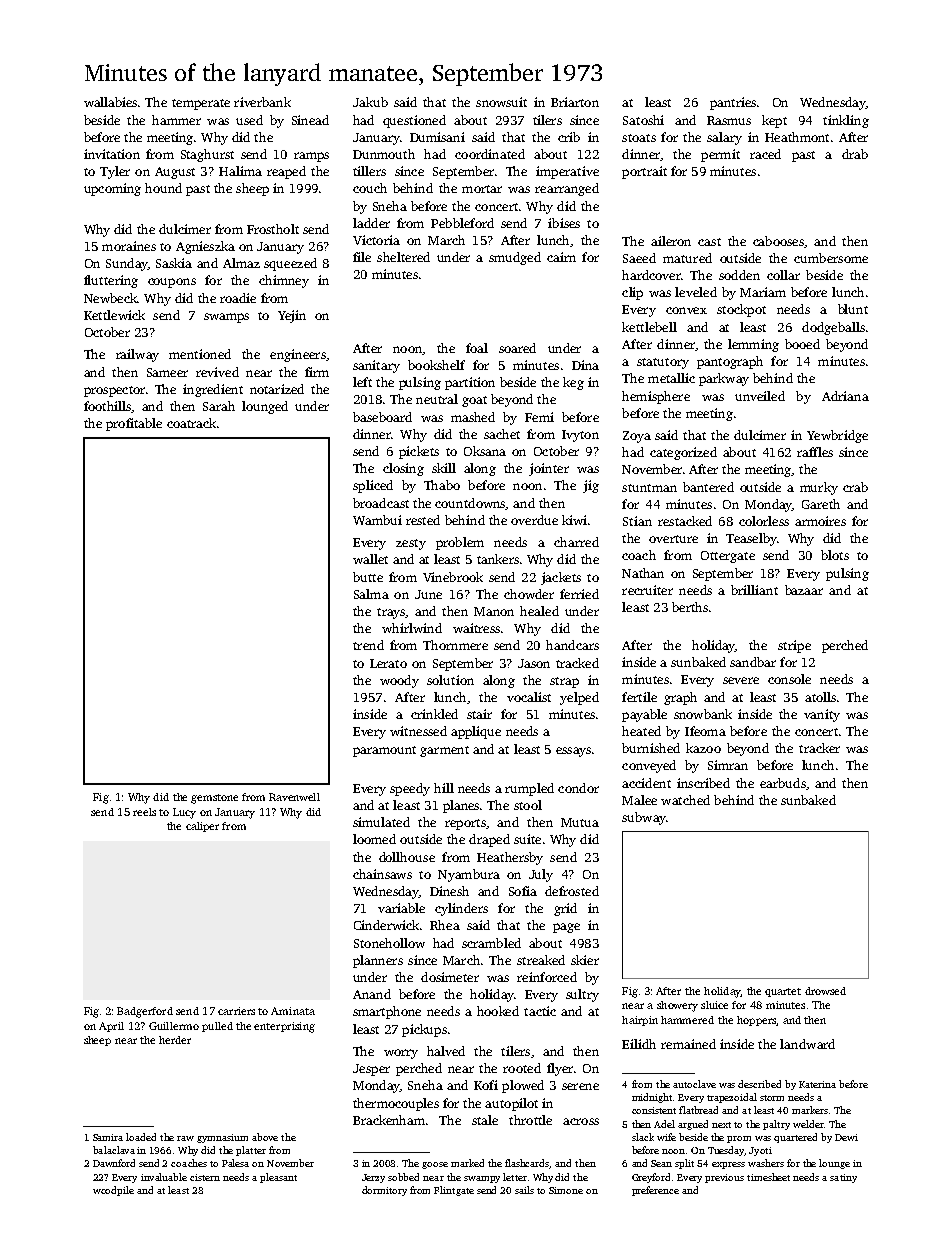 The image size is (952, 1233). What do you see at coordinates (277, 389) in the screenshot?
I see `notarized` at bounding box center [277, 389].
